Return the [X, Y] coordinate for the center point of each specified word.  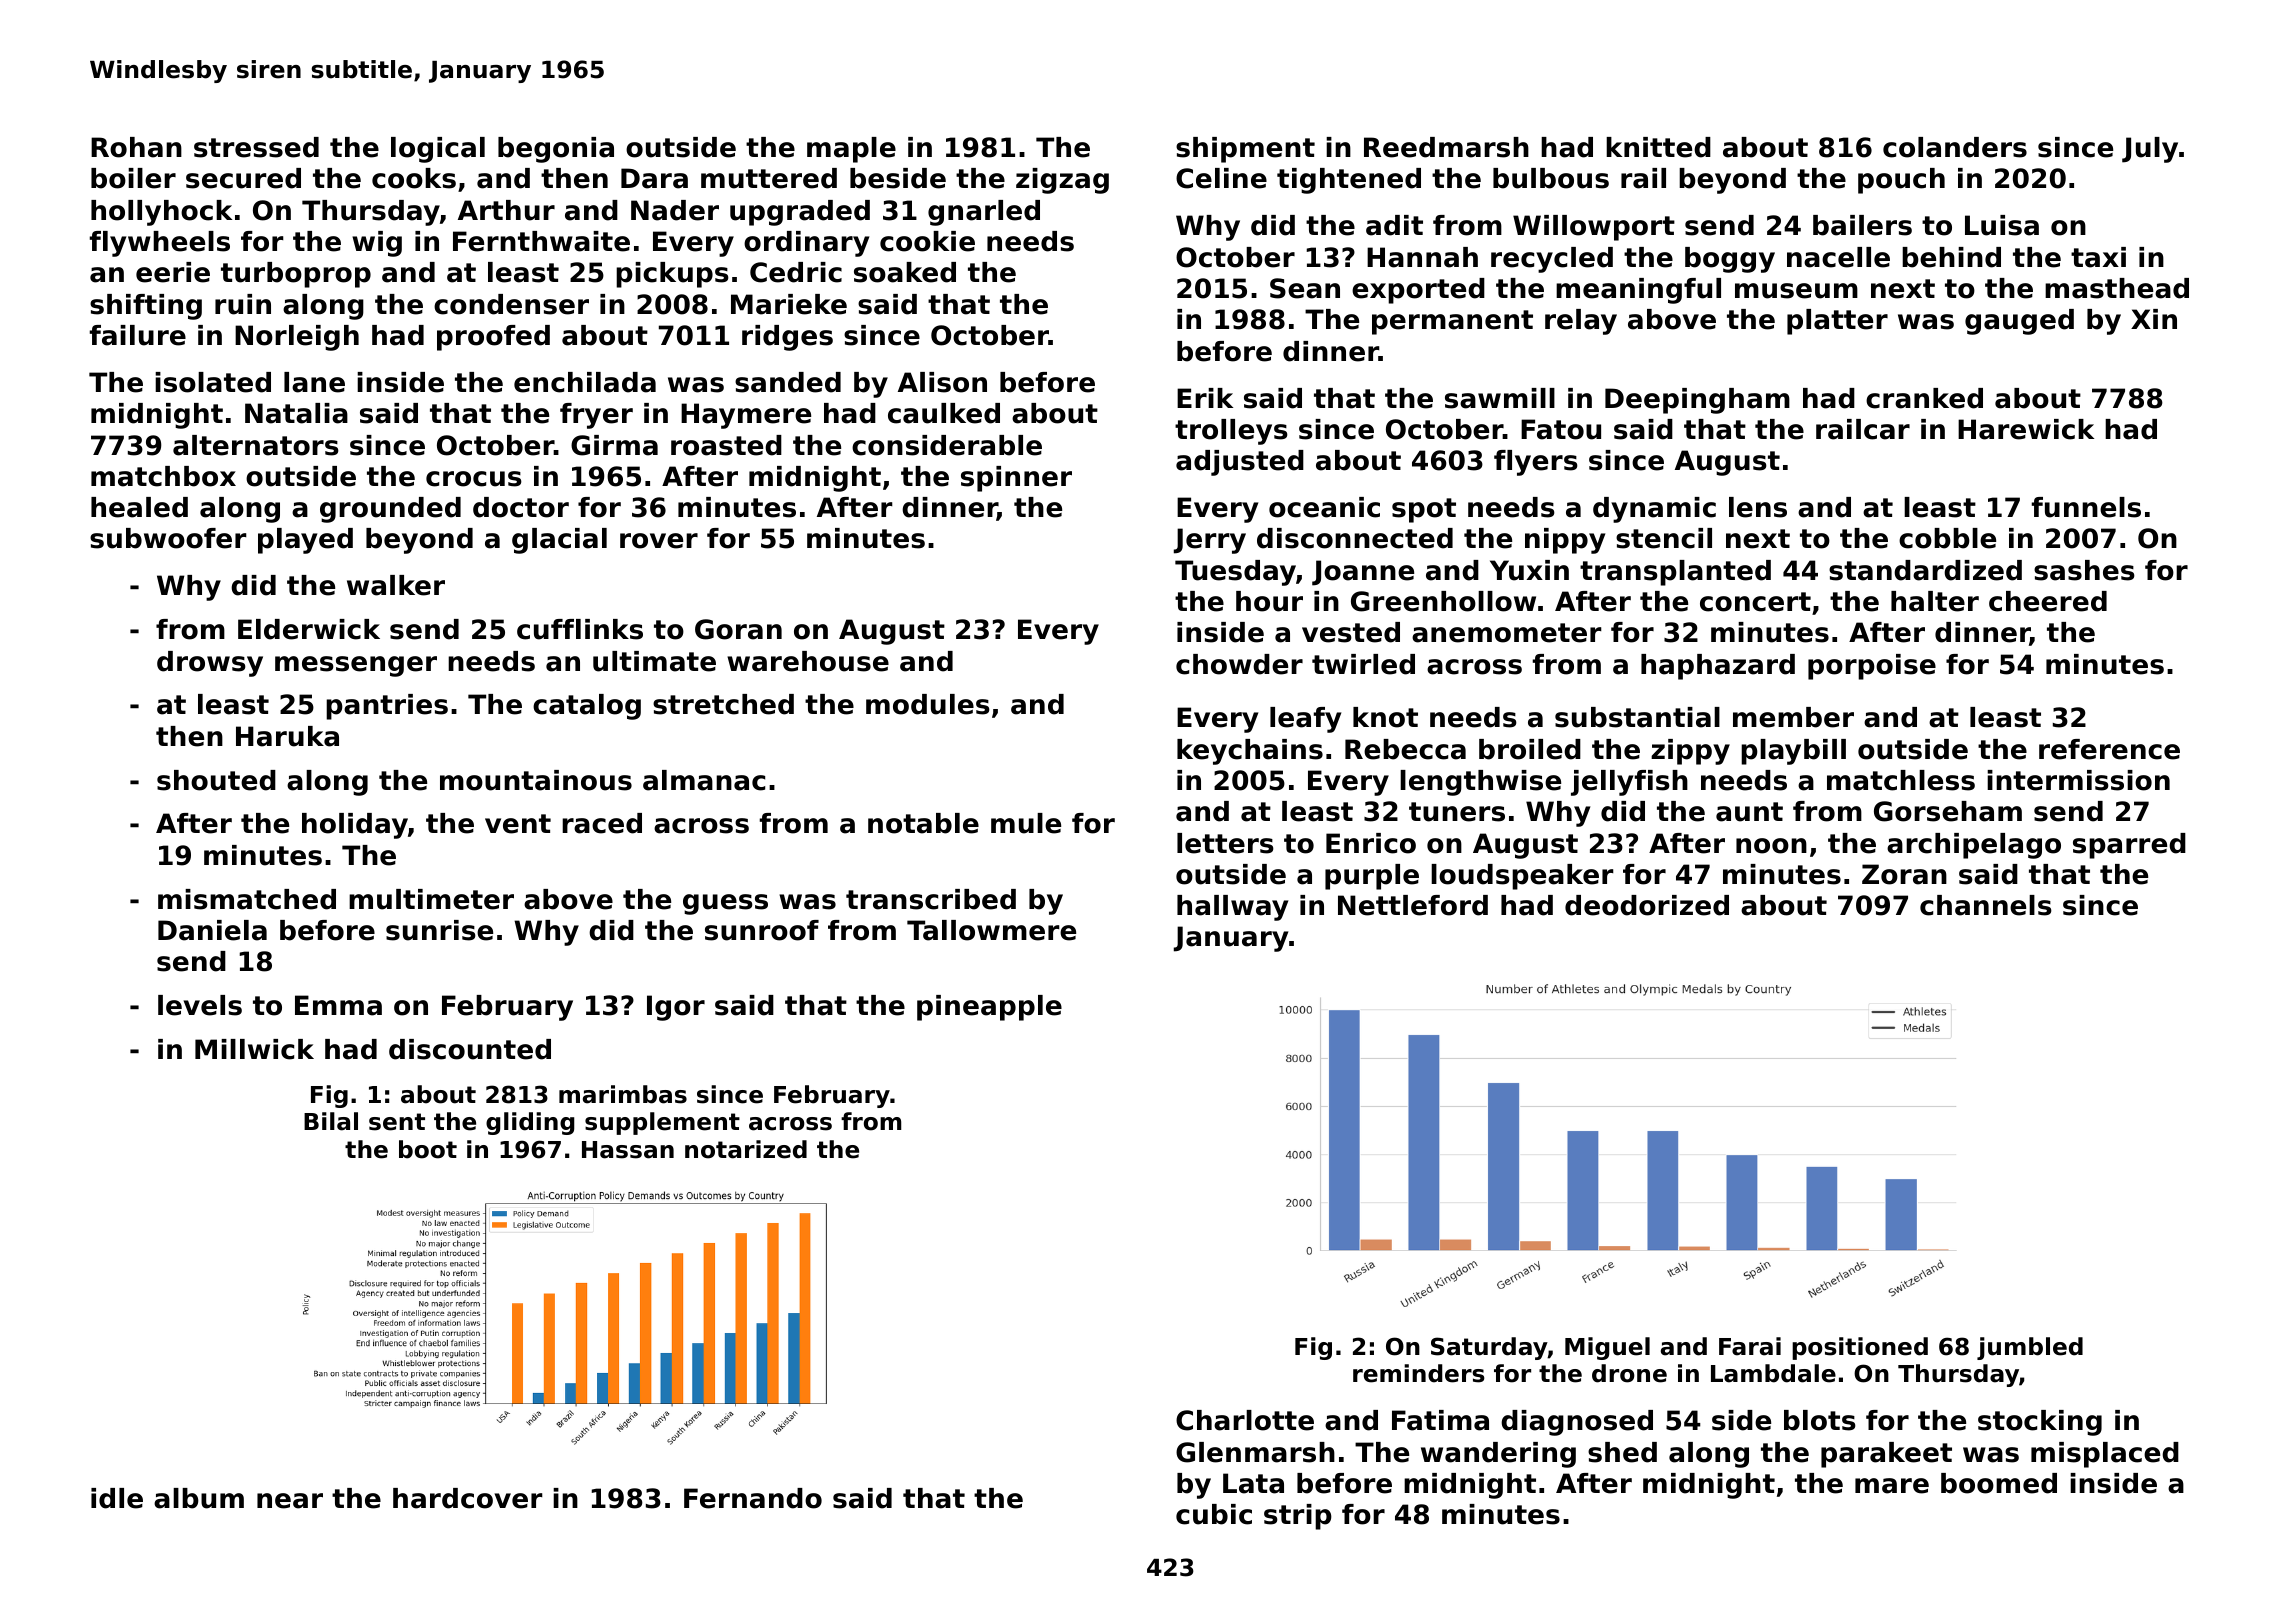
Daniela [212, 930]
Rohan [136, 147]
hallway [1232, 908]
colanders [1955, 147]
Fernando [753, 1498]
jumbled [2030, 1348]
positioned [1860, 1348]
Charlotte [1245, 1420]
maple [851, 150]
